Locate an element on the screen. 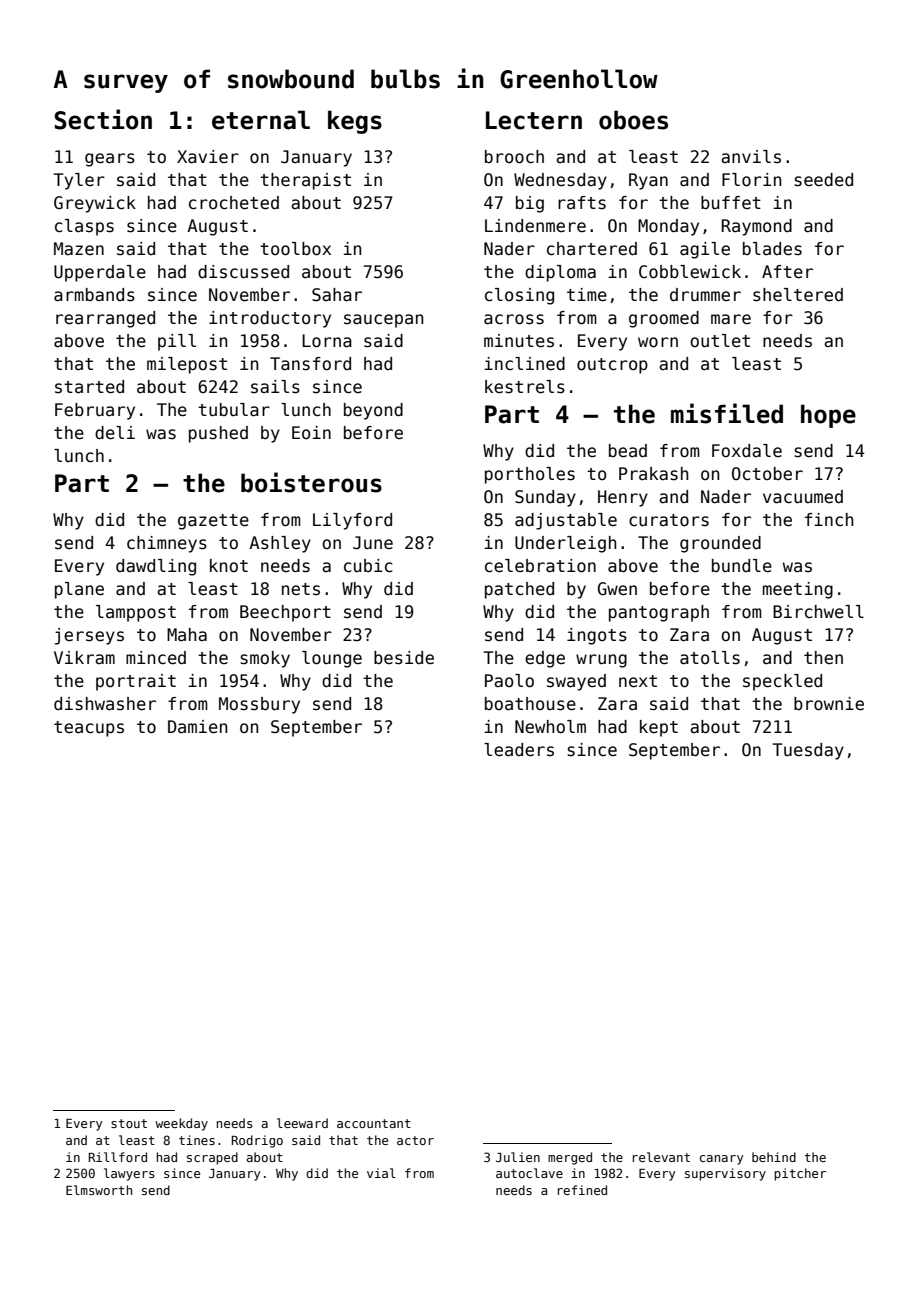 The width and height of the screenshot is (924, 1314). Damien is located at coordinates (197, 727).
